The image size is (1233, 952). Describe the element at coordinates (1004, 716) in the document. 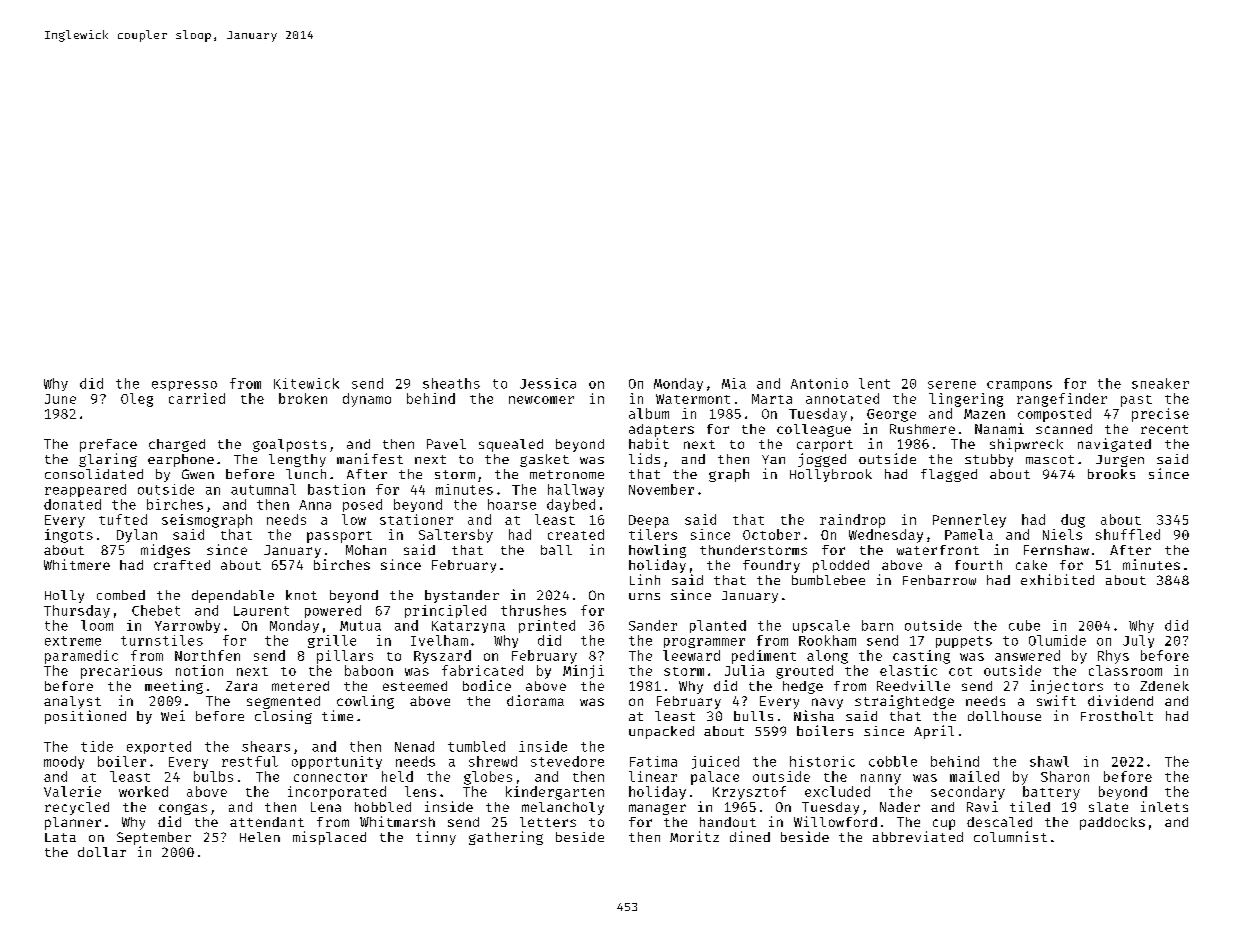

I see `dollhouse` at that location.
